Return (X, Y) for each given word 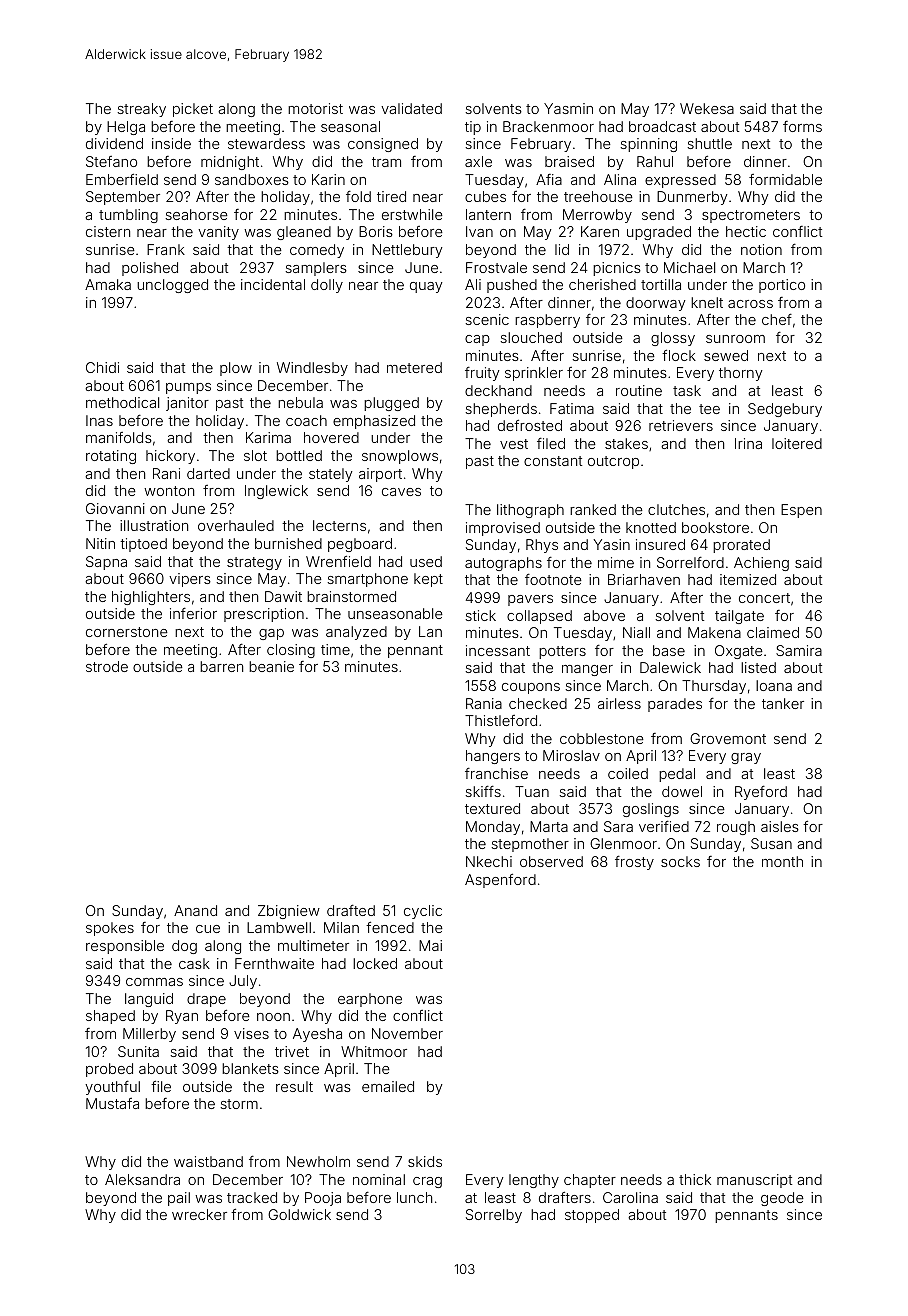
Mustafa (112, 1103)
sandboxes (252, 179)
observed (551, 861)
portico (782, 286)
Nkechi (489, 861)
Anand (195, 910)
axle (478, 161)
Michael (689, 267)
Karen (600, 231)
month (782, 861)
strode (107, 666)
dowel (682, 791)
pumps (188, 388)
